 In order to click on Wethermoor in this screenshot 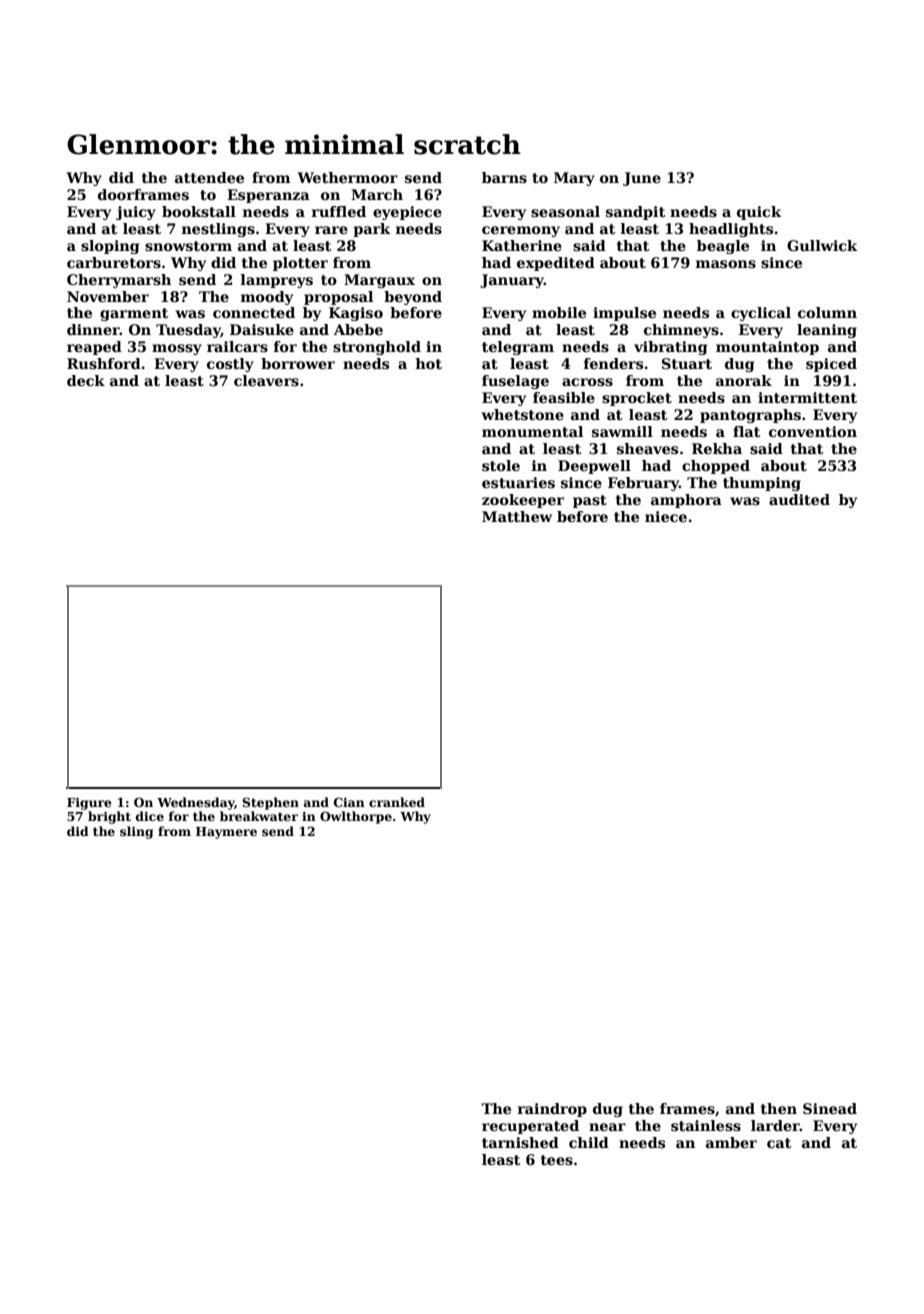, I will do `click(347, 177)`.
